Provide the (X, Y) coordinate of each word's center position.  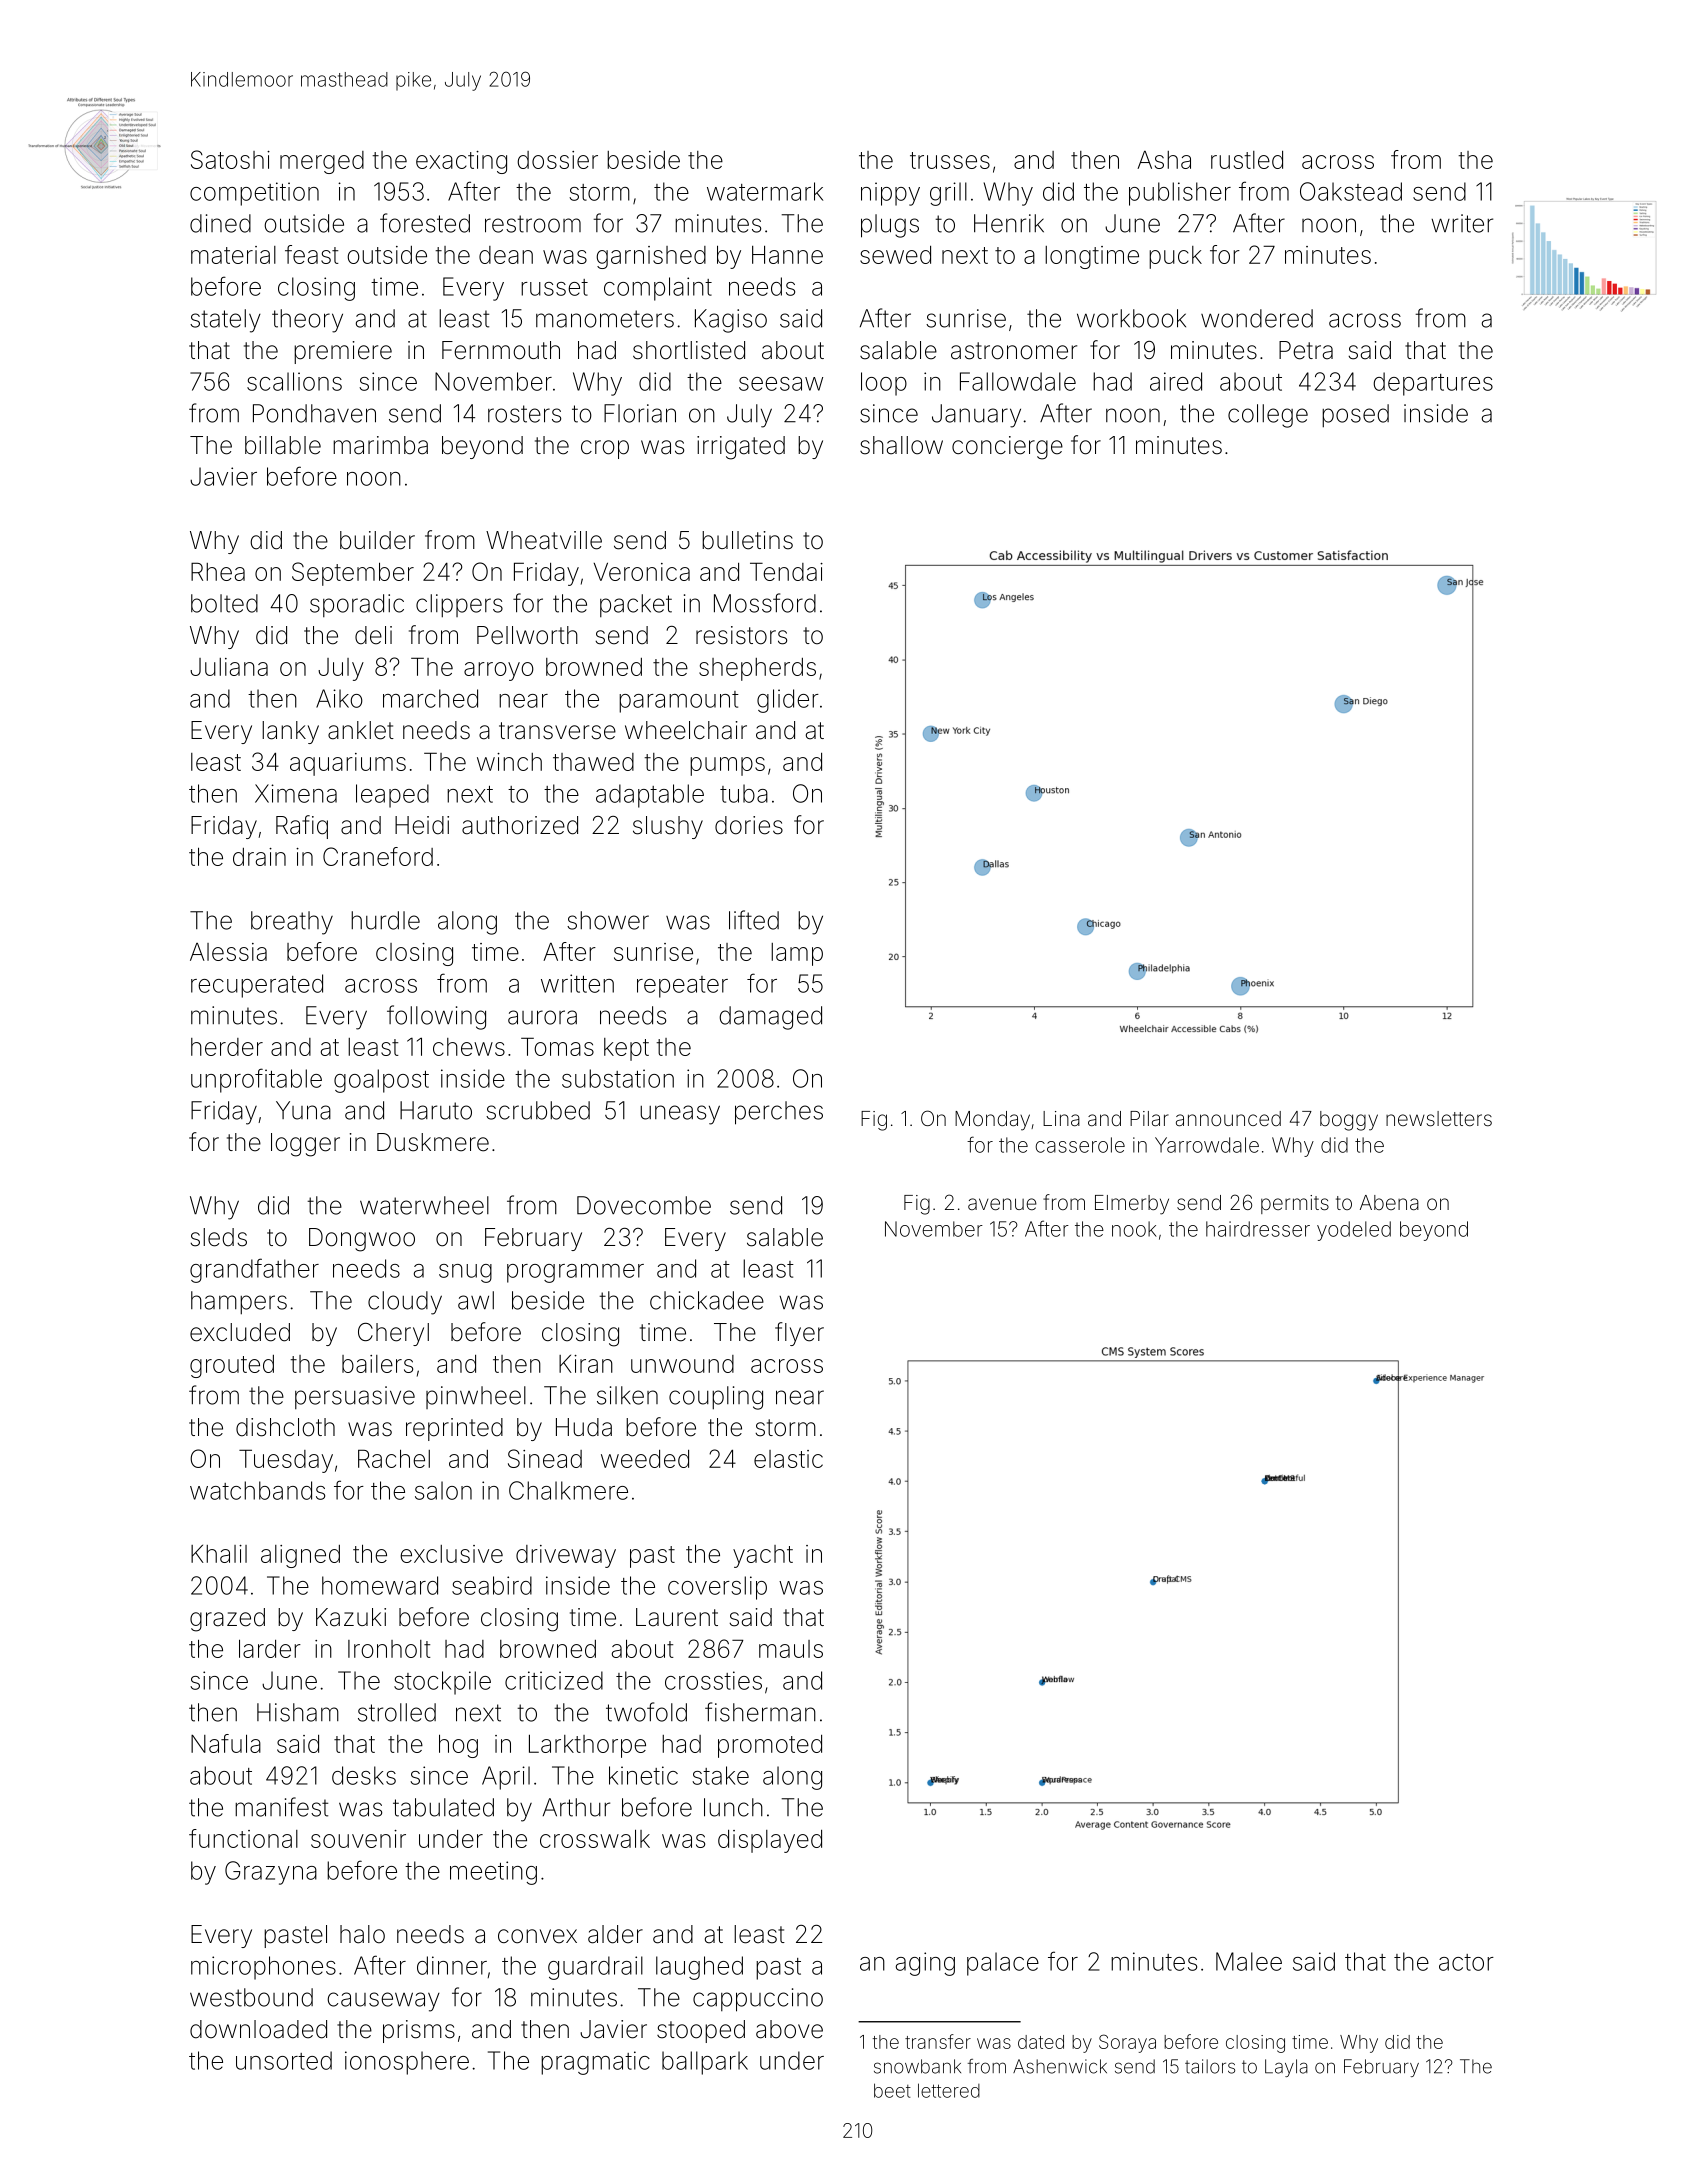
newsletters (1439, 1118)
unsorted (284, 2060)
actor (1466, 1962)
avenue (1002, 1204)
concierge (1007, 448)
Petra (1306, 350)
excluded (240, 1332)
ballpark (705, 2063)
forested (425, 223)
